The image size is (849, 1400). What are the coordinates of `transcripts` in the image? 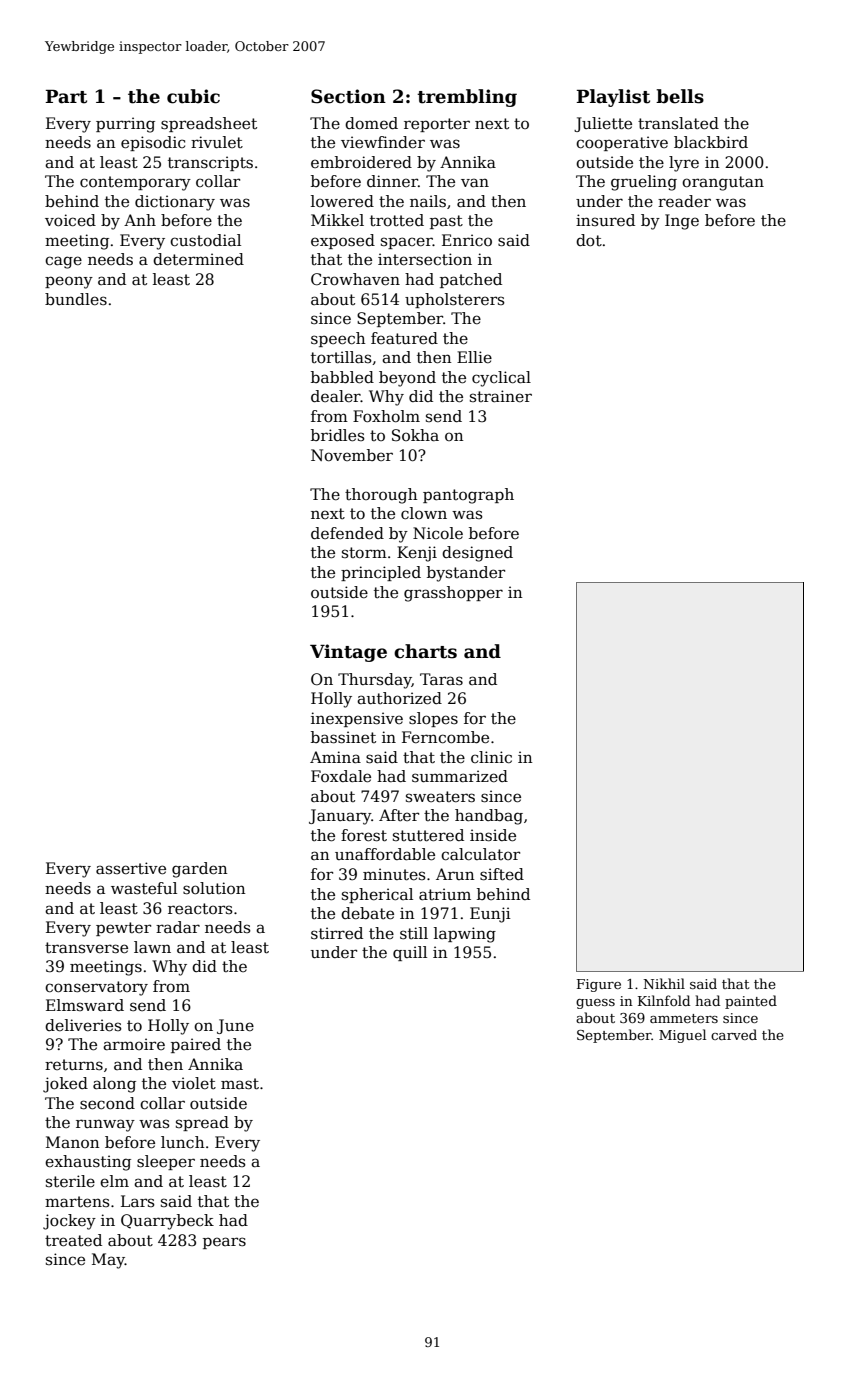 It's located at (210, 163).
